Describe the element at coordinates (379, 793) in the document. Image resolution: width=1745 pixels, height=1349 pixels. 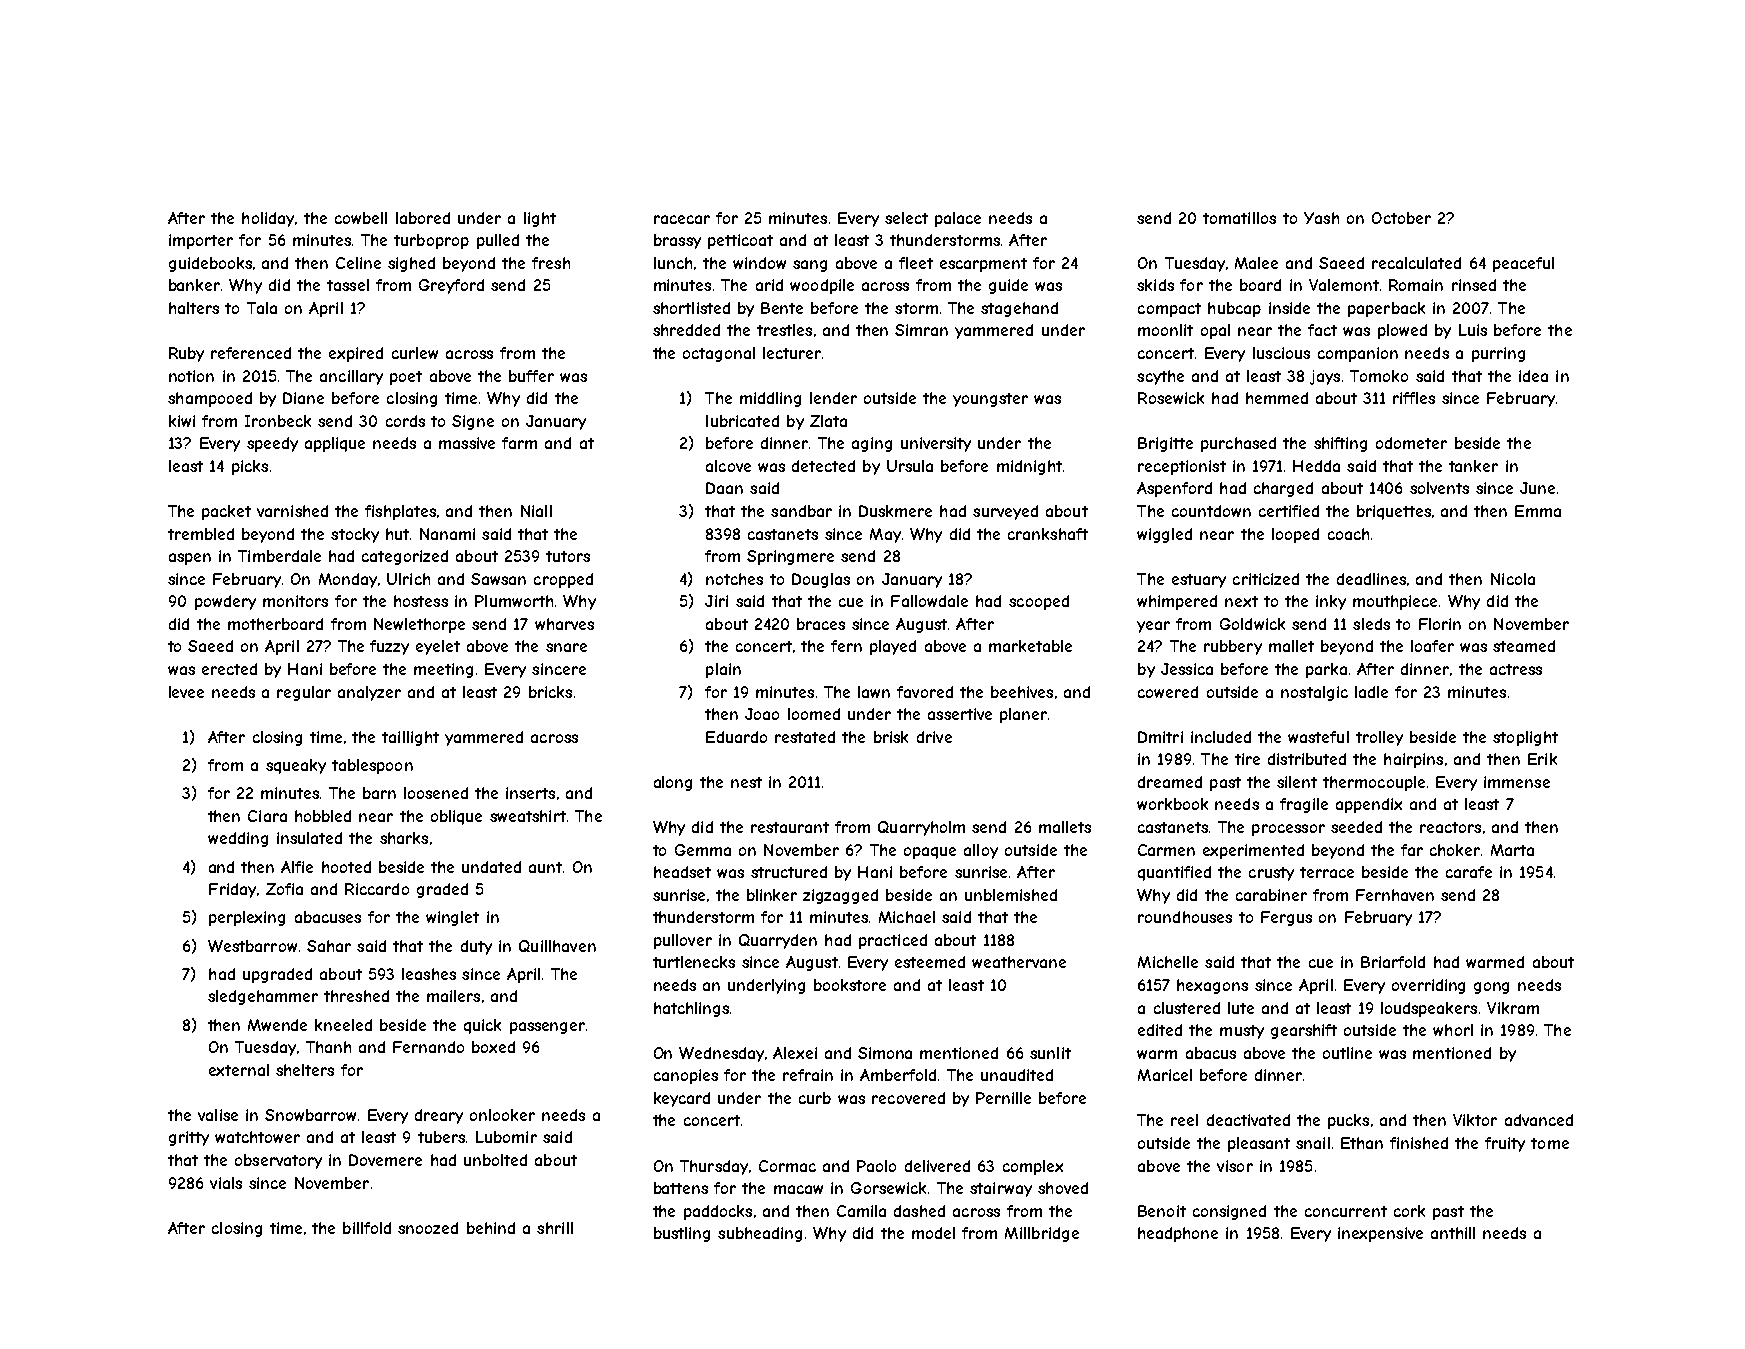
I see `barn` at that location.
